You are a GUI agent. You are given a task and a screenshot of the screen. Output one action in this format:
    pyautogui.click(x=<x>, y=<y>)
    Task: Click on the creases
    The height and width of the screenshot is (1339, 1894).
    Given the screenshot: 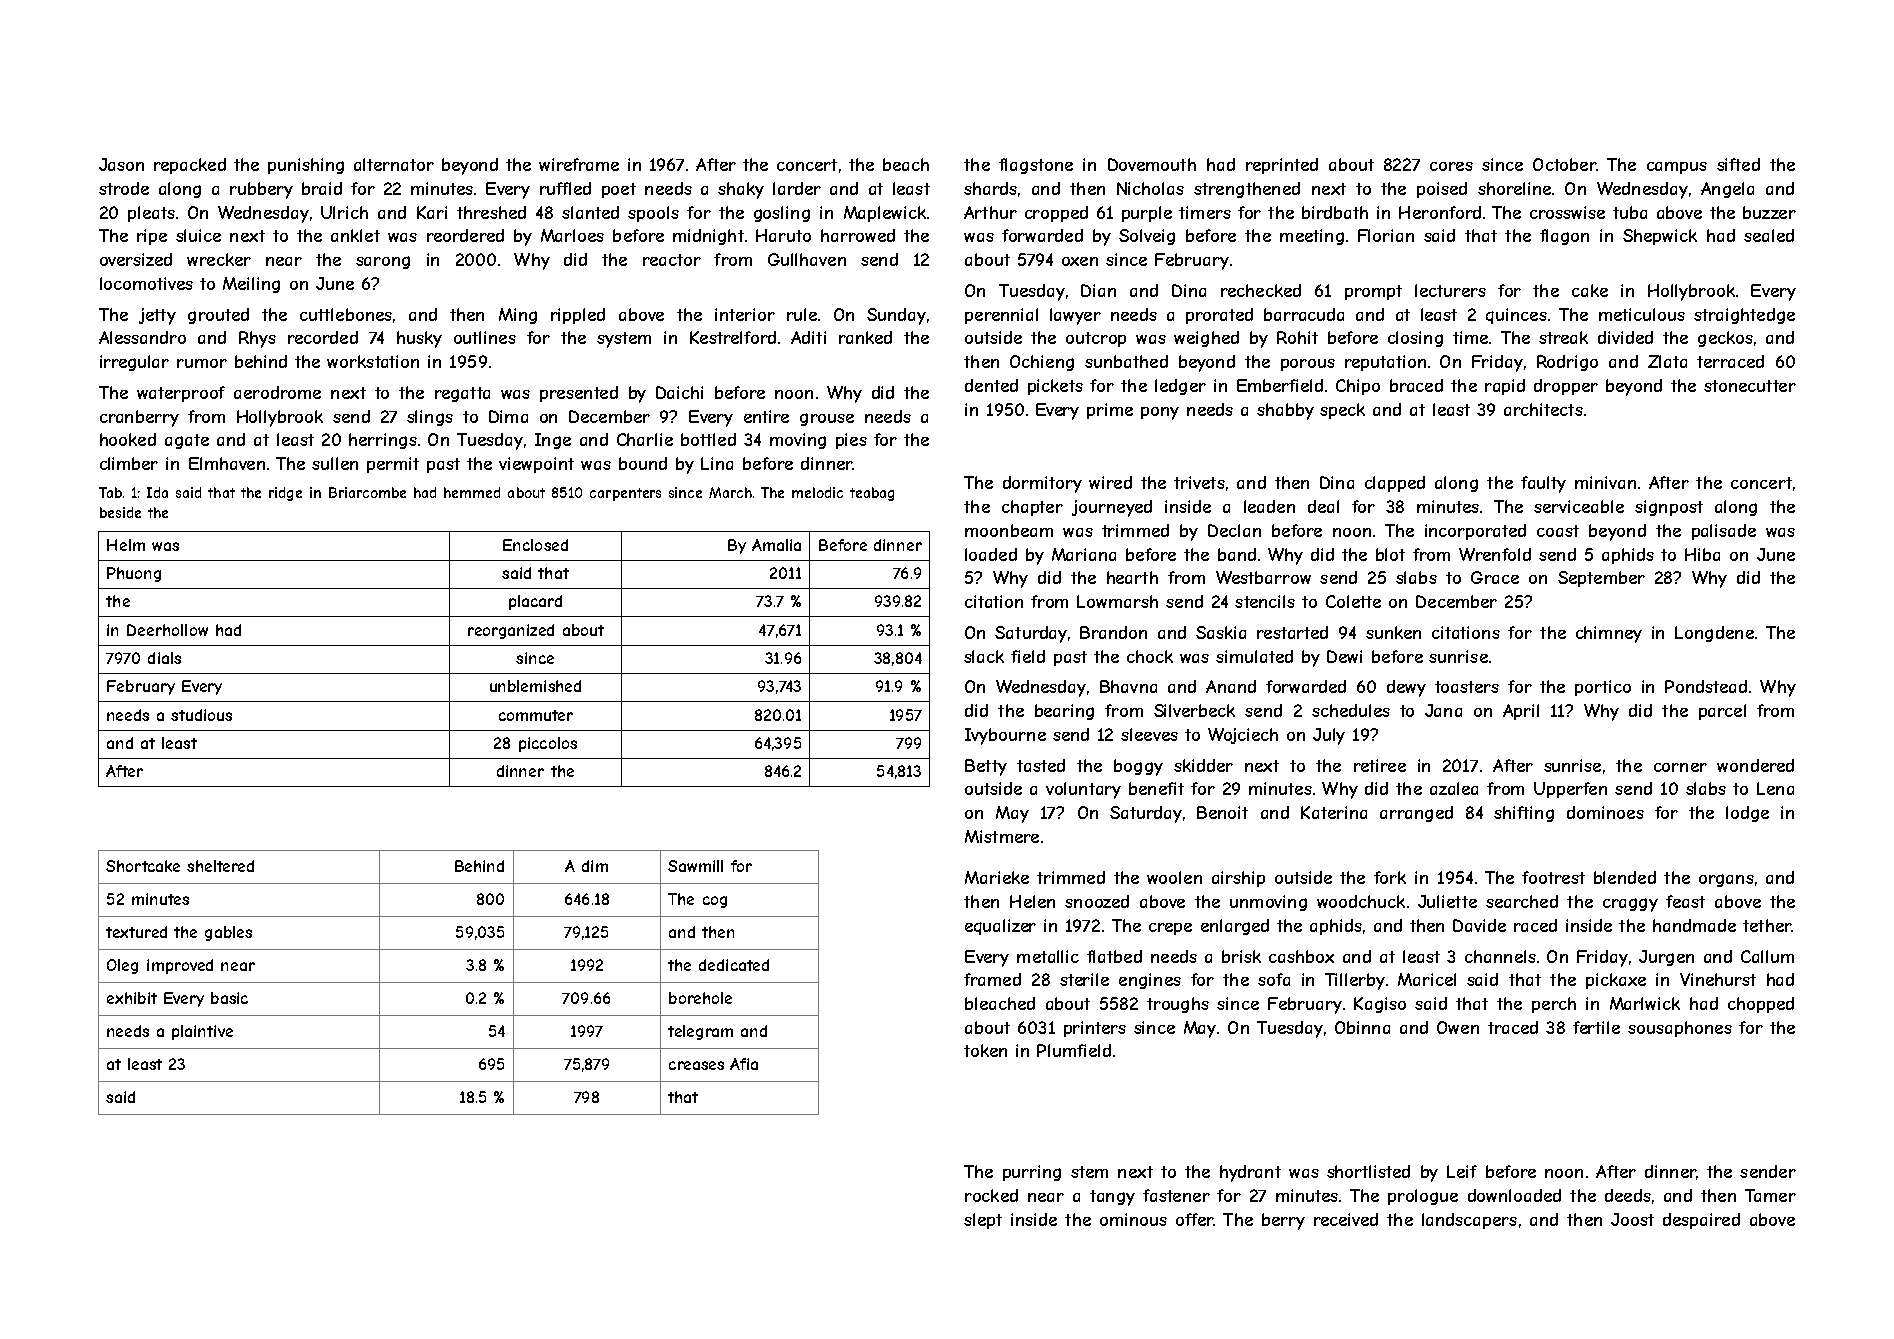 What is the action you would take?
    pyautogui.click(x=696, y=1065)
